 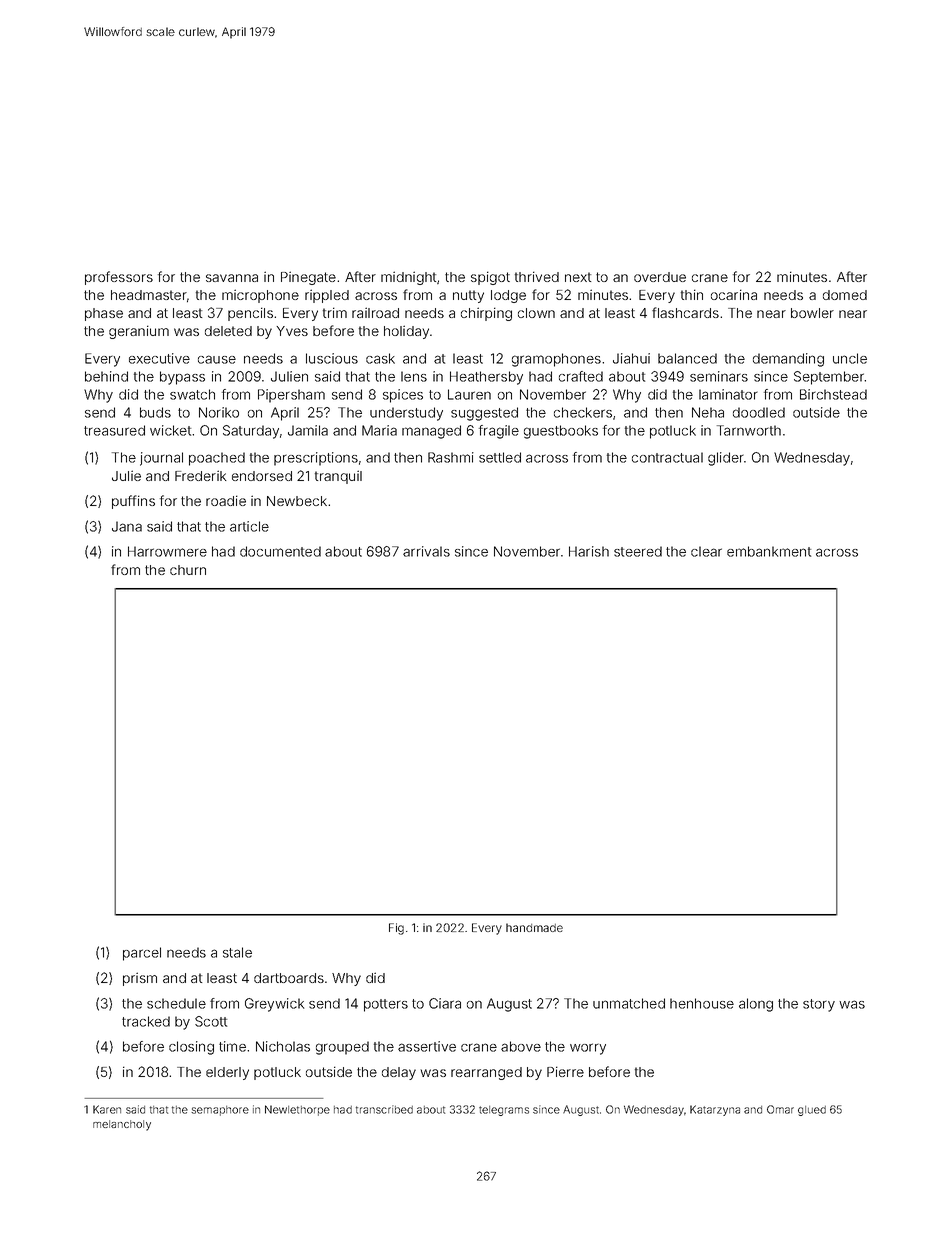 I want to click on story, so click(x=819, y=1005).
